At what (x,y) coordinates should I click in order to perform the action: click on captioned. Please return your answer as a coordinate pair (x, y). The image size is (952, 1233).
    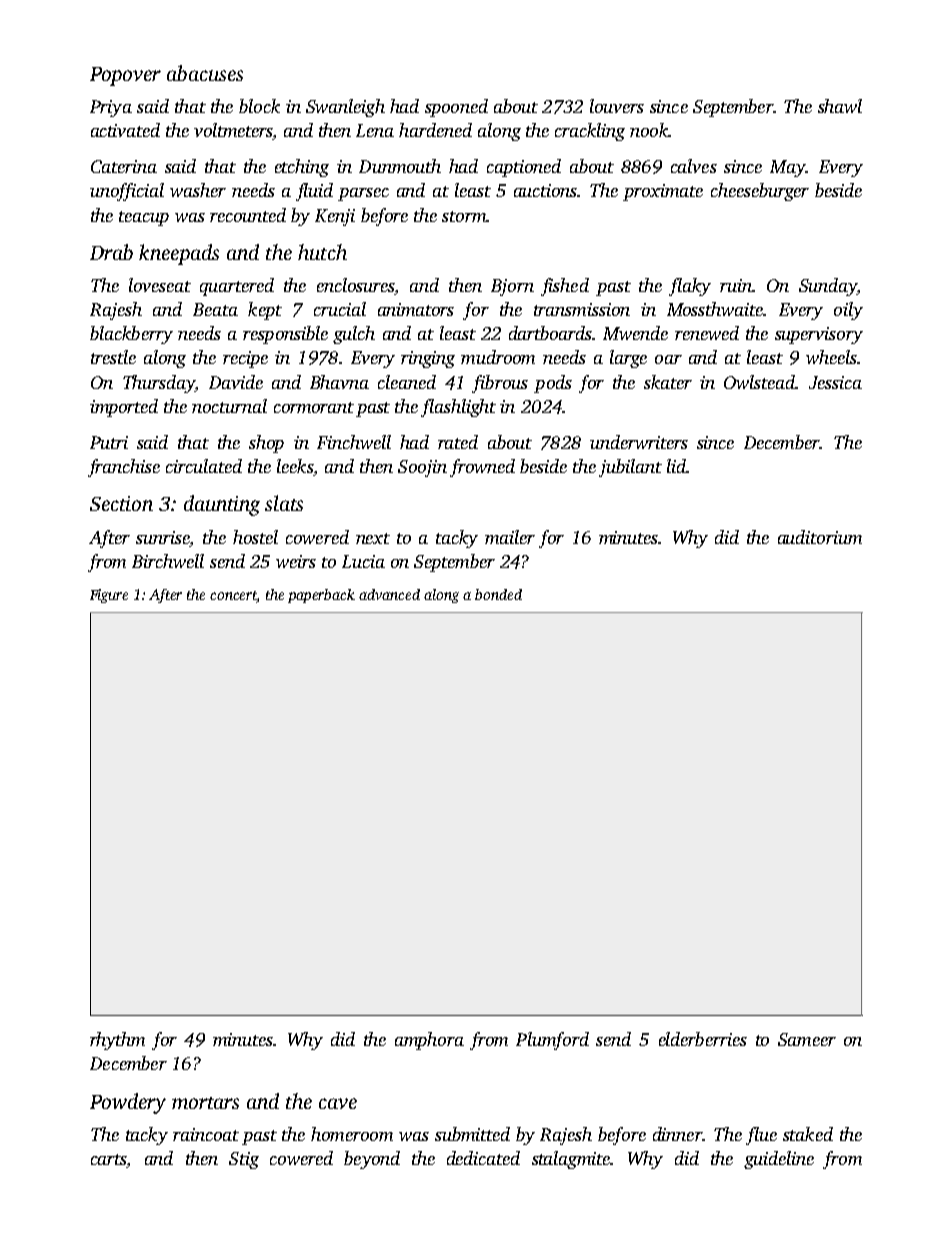
    Looking at the image, I should click on (524, 168).
